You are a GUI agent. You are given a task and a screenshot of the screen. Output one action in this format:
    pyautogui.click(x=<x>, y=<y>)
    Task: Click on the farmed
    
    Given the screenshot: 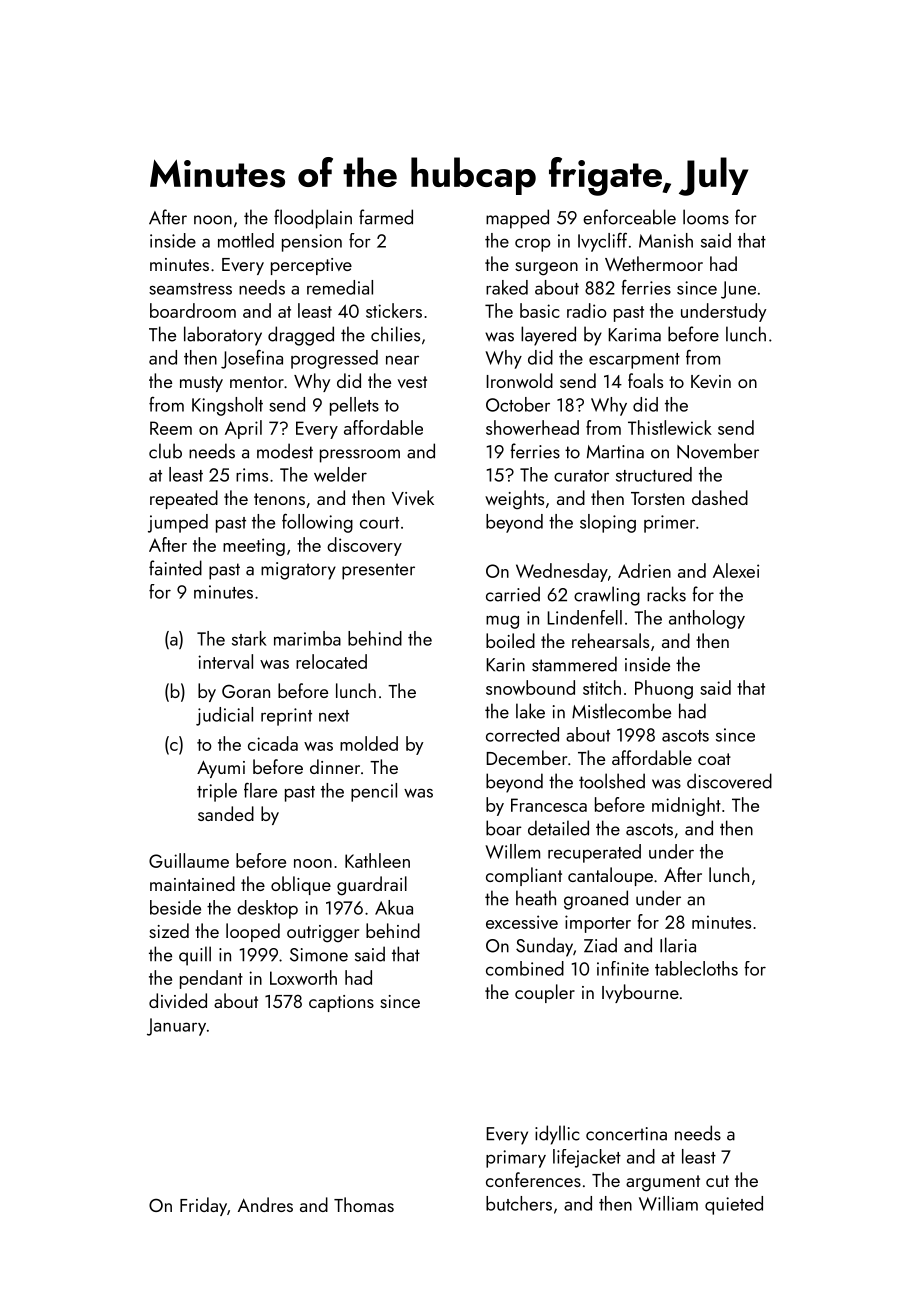 What is the action you would take?
    pyautogui.click(x=386, y=217)
